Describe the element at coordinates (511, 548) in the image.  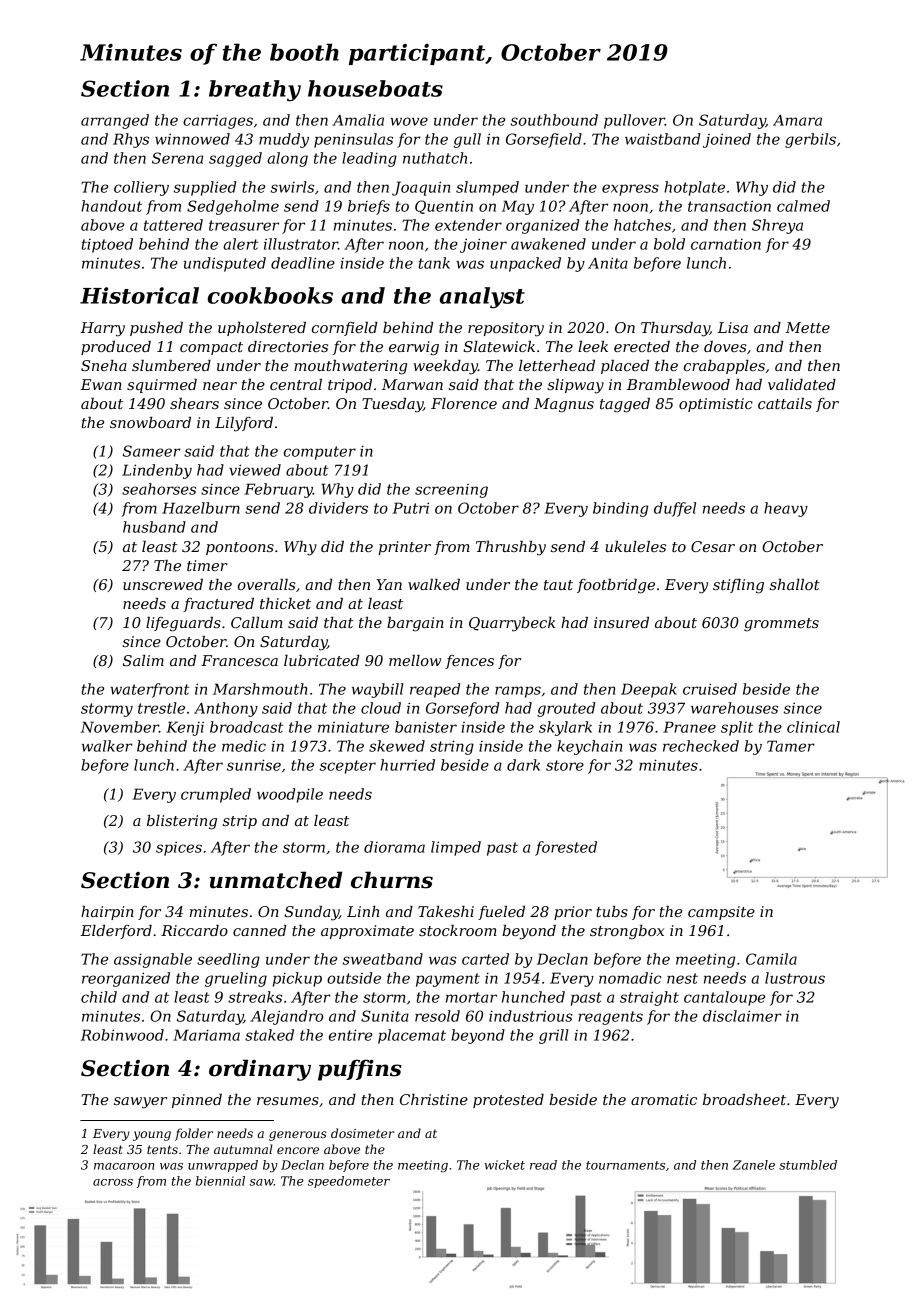
I see `Thrushby` at that location.
